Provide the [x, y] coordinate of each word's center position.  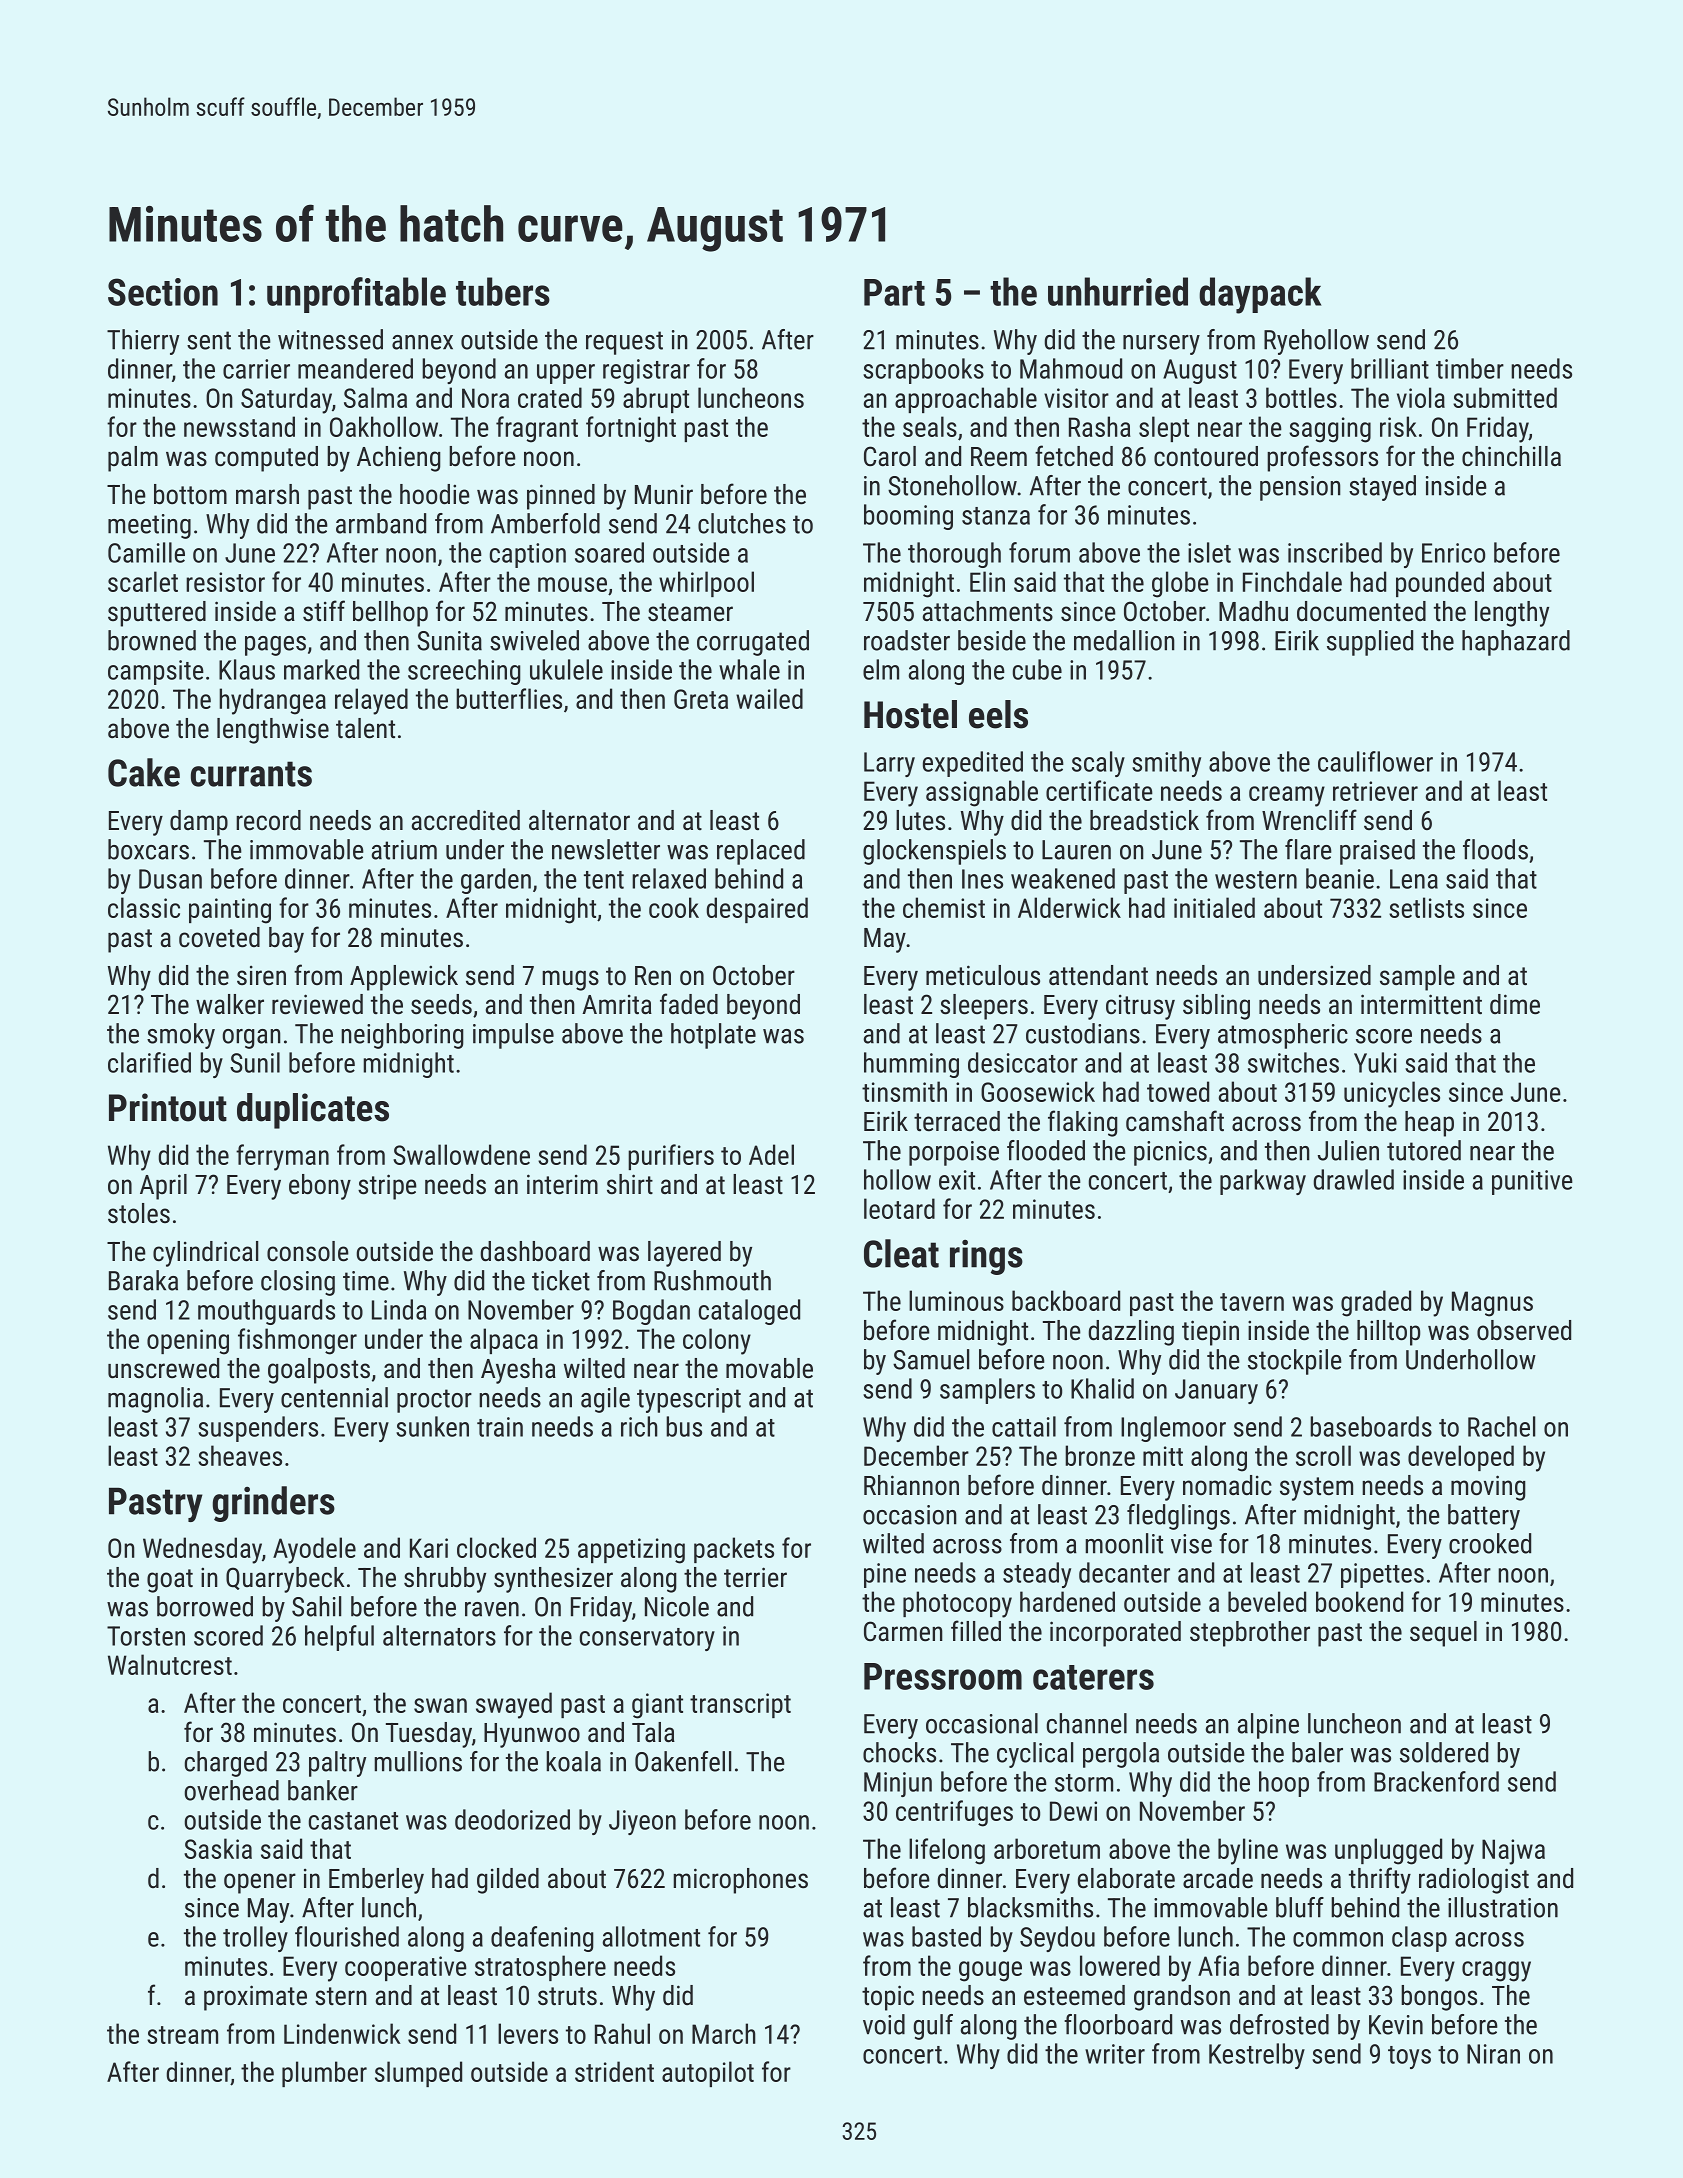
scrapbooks [923, 371]
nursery [1161, 345]
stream [182, 2035]
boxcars [148, 849]
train [500, 1427]
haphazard [1516, 643]
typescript [689, 1400]
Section [163, 292]
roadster [907, 640]
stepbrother [1250, 1634]
